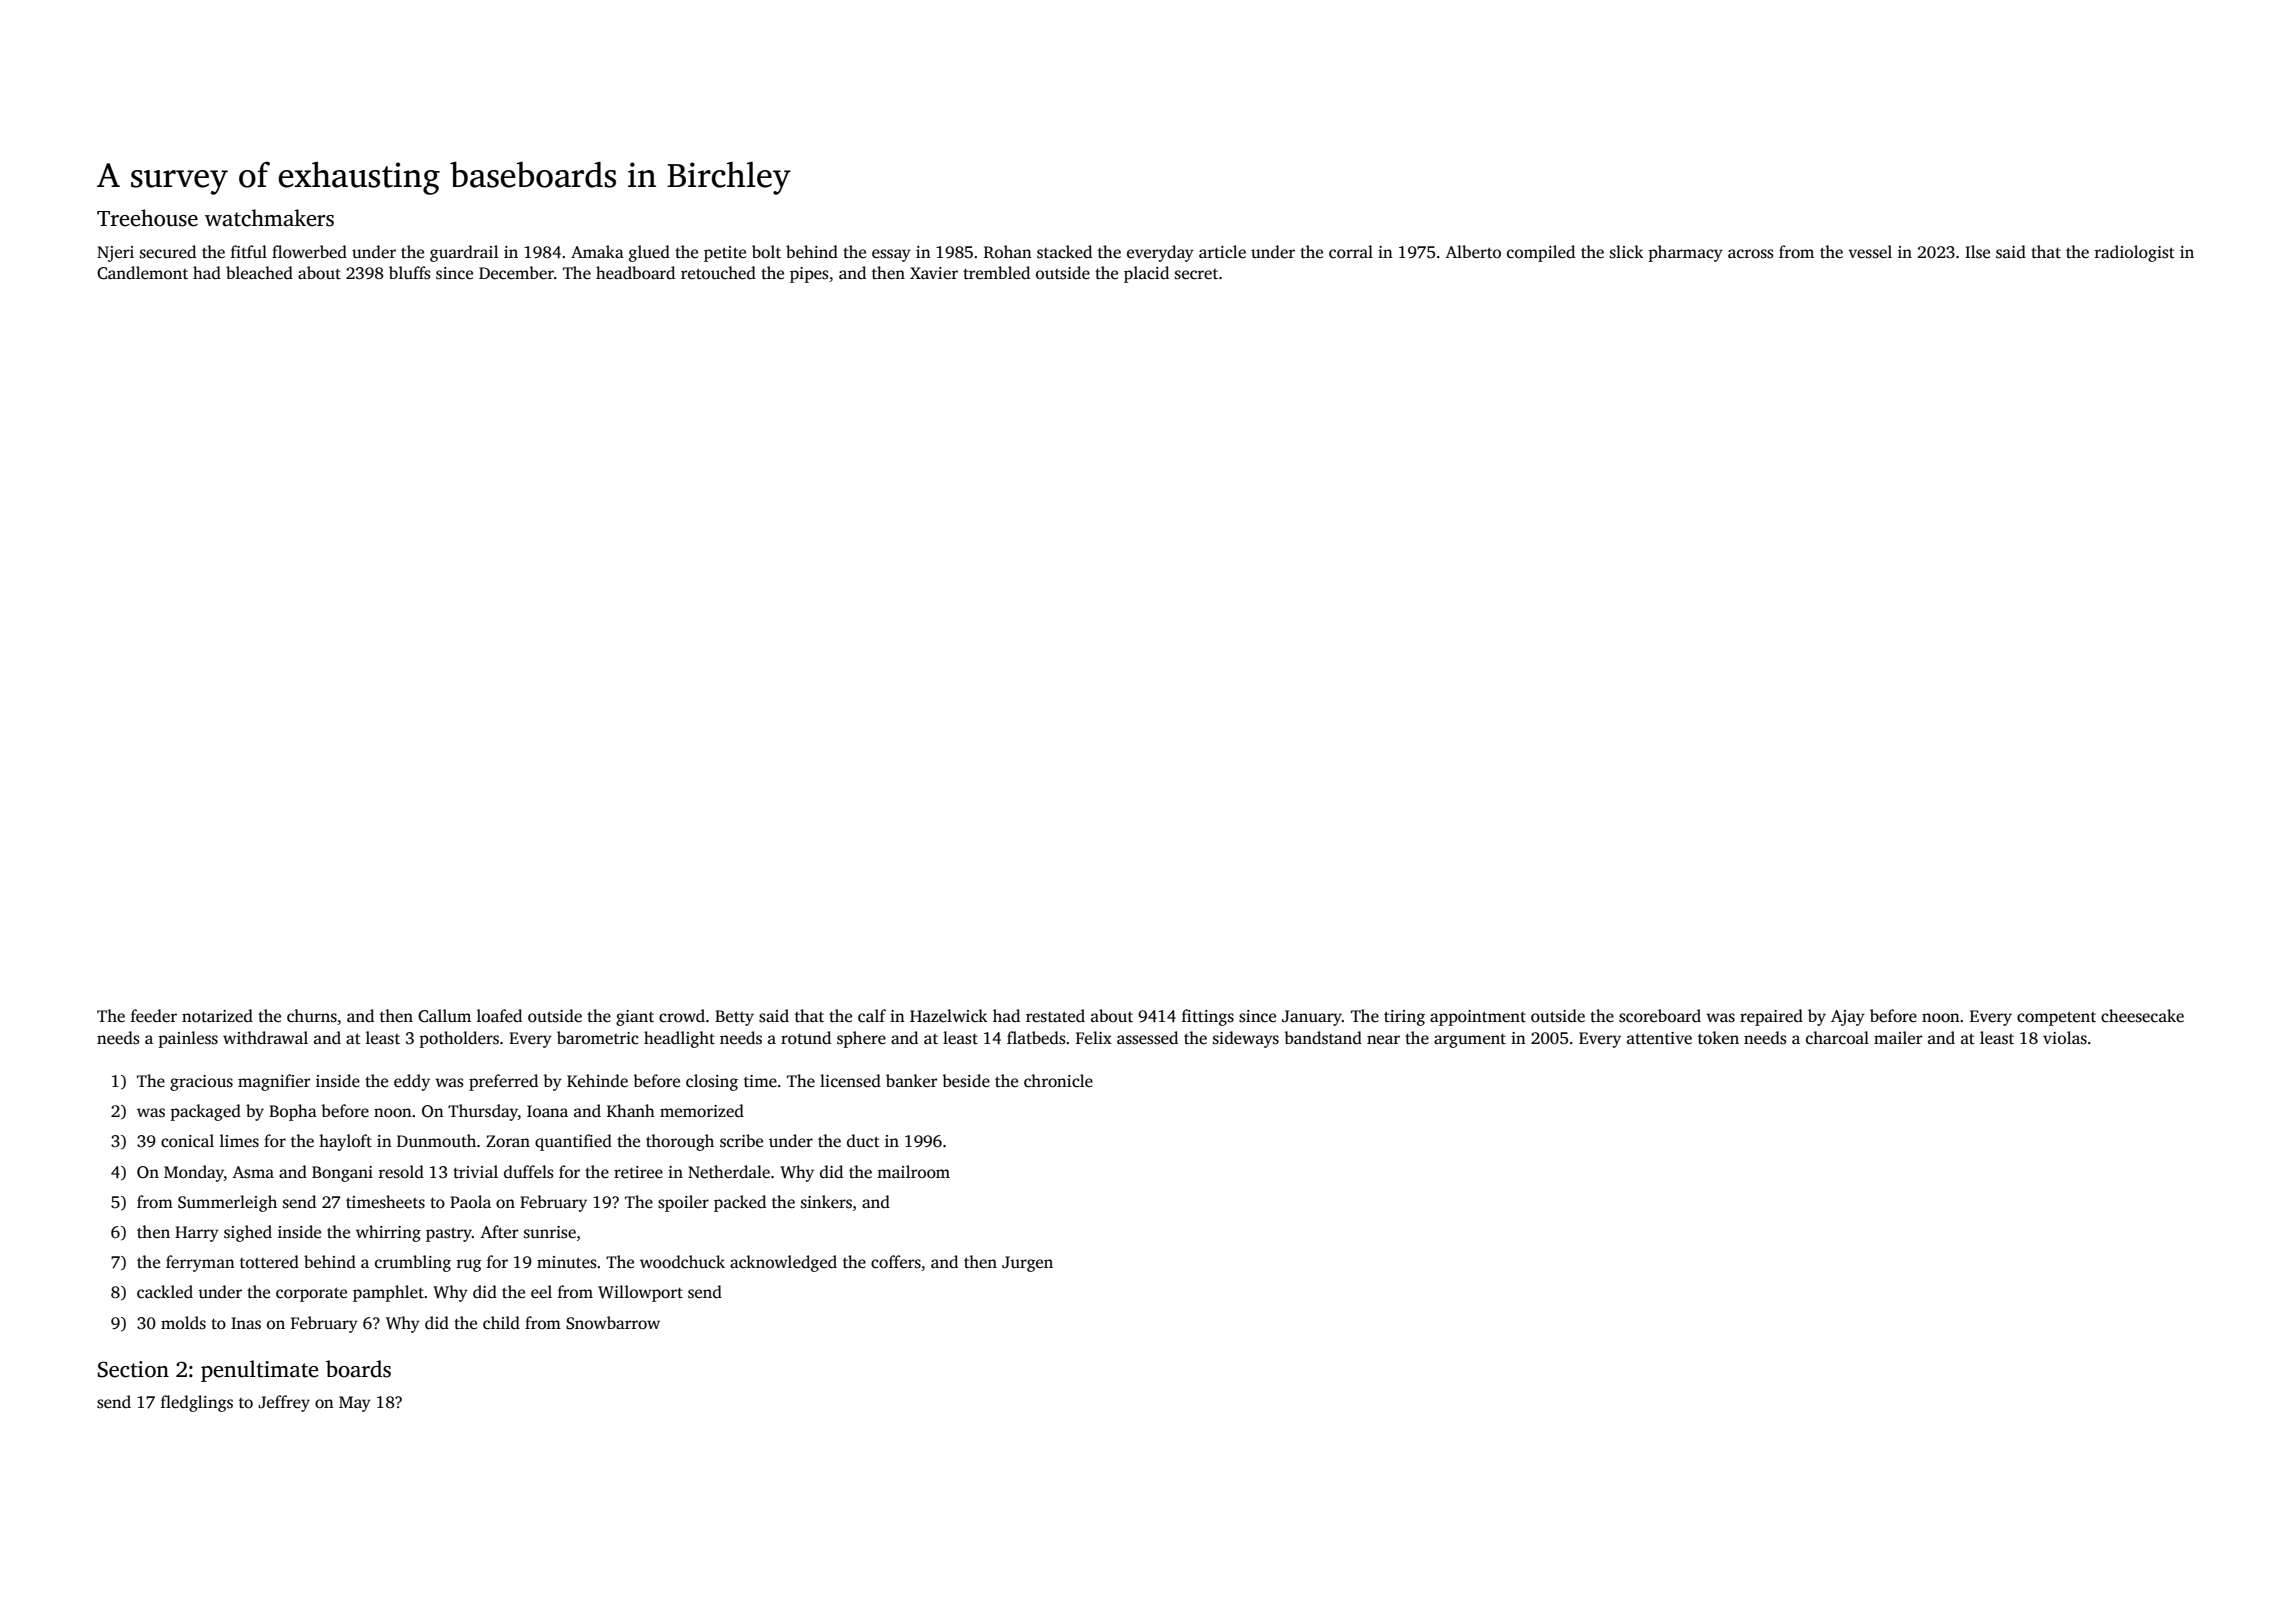 This screenshot has height=1620, width=2292. What do you see at coordinates (809, 275) in the screenshot?
I see `pipes` at bounding box center [809, 275].
